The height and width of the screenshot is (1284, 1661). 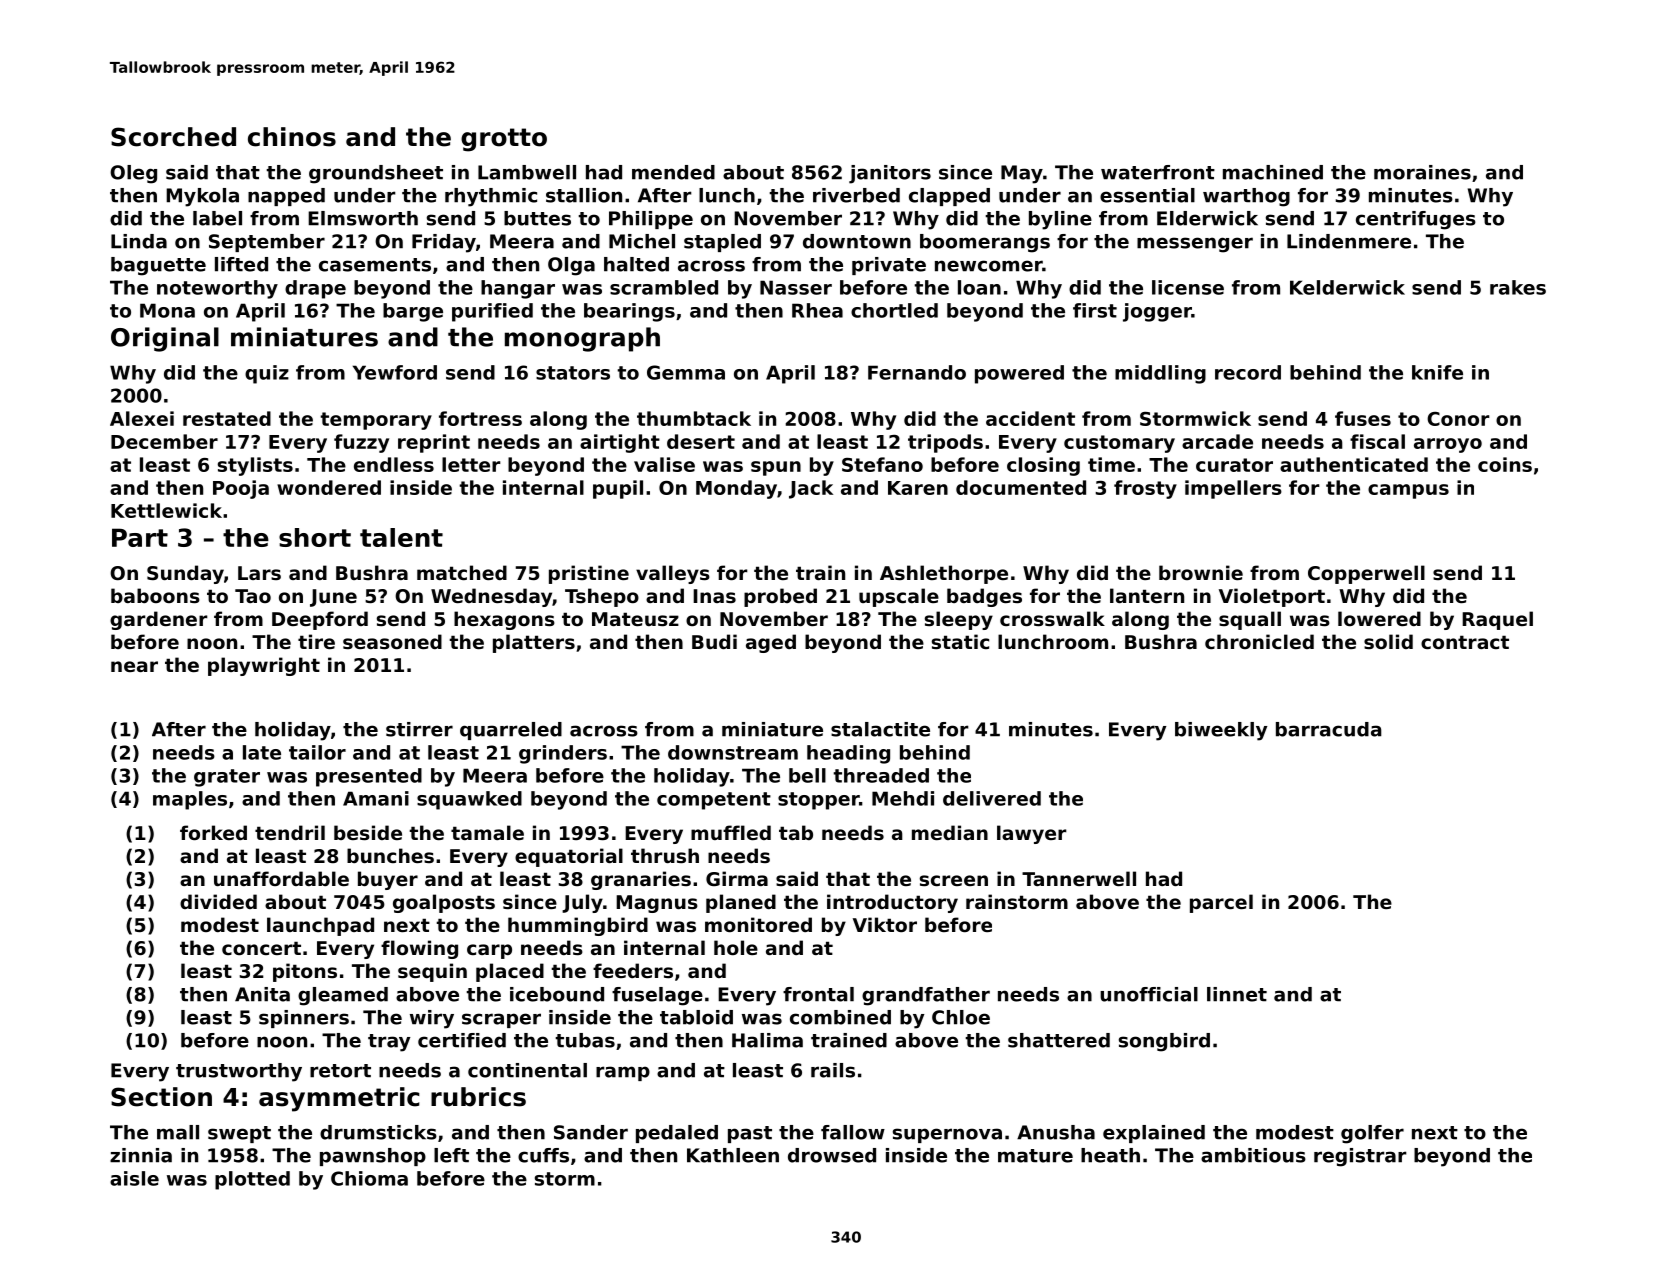 What do you see at coordinates (262, 752) in the screenshot?
I see `late` at bounding box center [262, 752].
